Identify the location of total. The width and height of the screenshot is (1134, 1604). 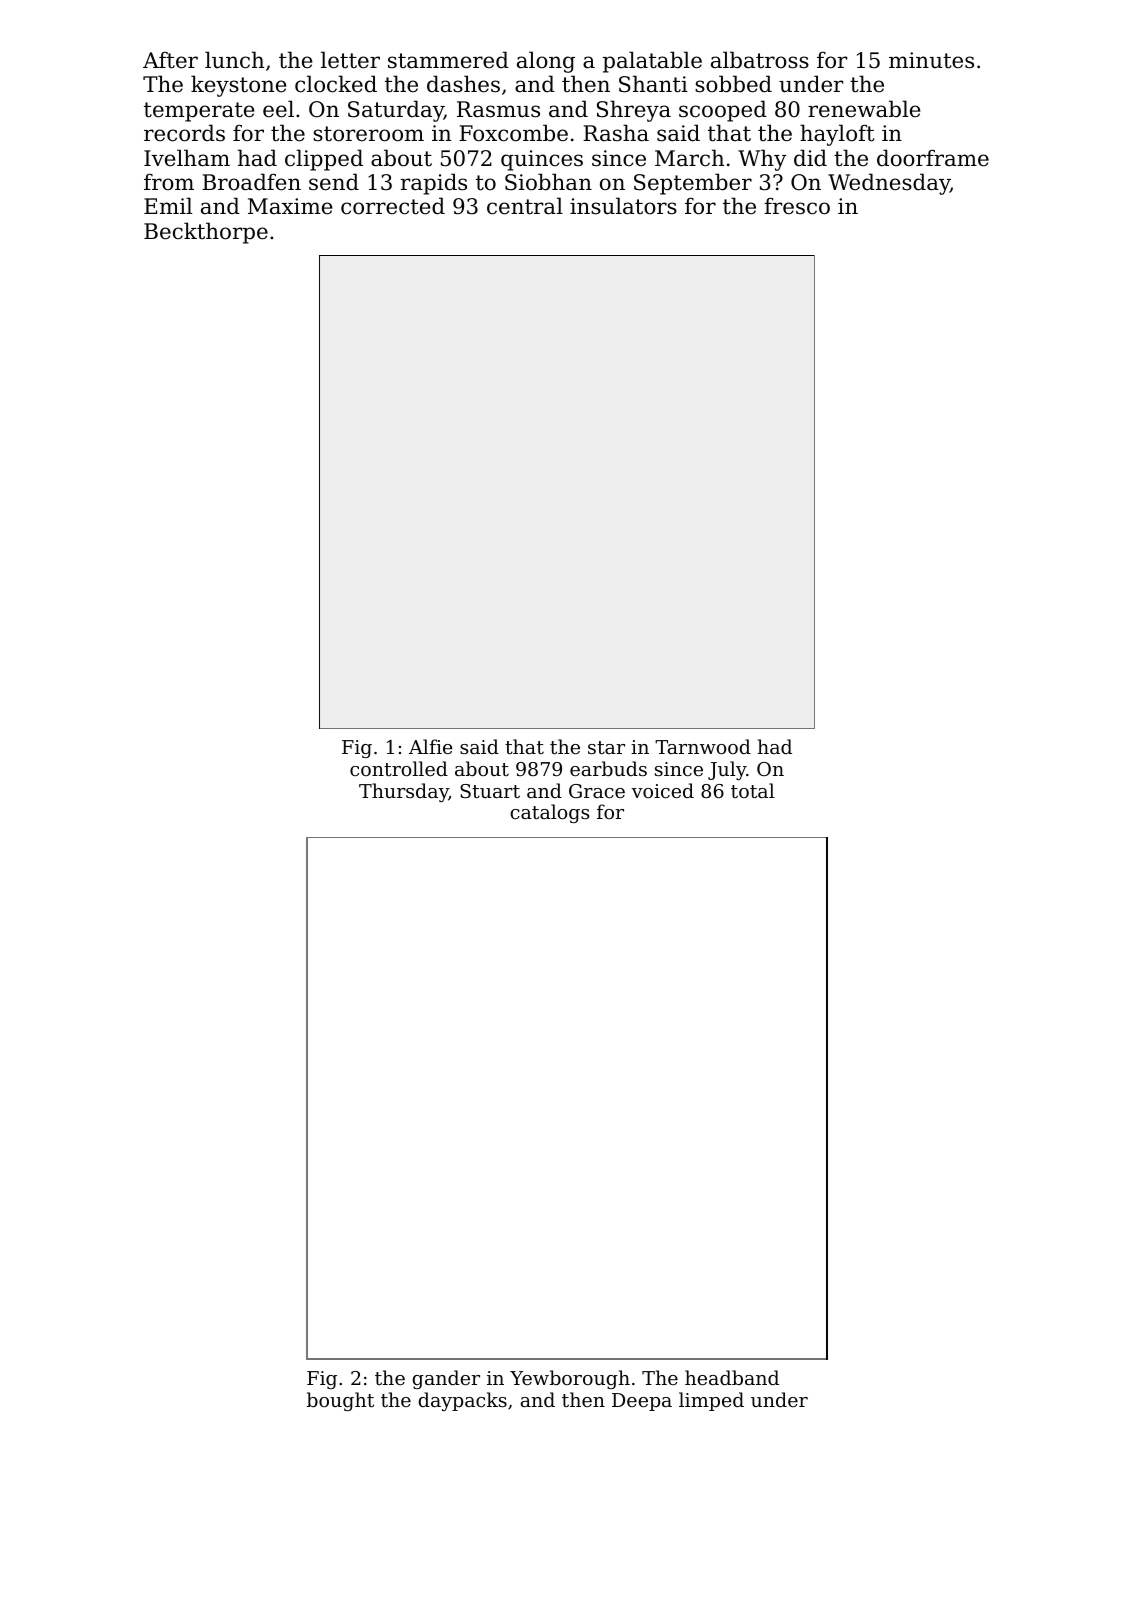
(753, 790).
